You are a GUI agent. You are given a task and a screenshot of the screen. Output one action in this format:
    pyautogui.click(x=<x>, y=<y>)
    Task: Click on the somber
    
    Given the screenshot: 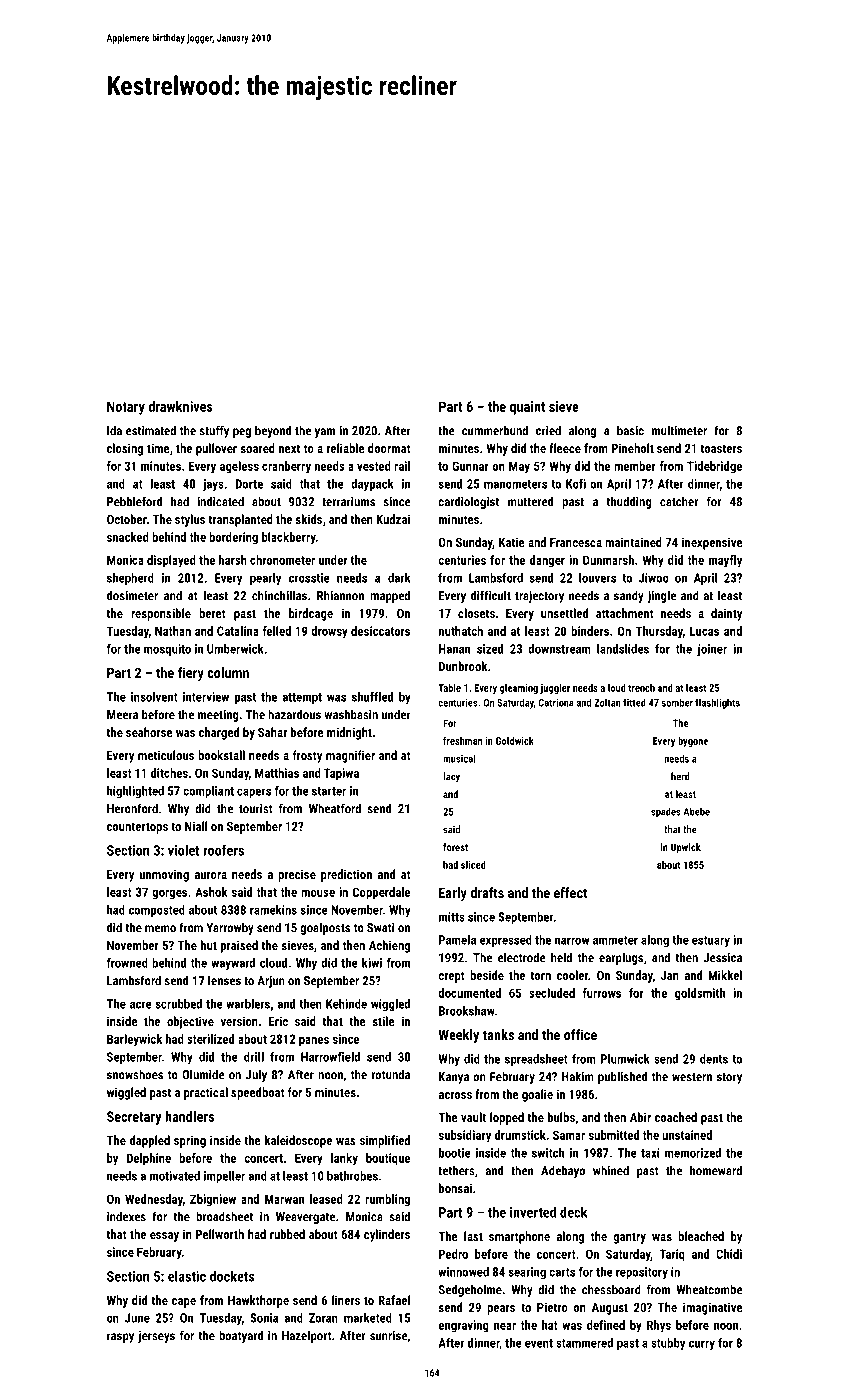 What is the action you would take?
    pyautogui.click(x=677, y=702)
